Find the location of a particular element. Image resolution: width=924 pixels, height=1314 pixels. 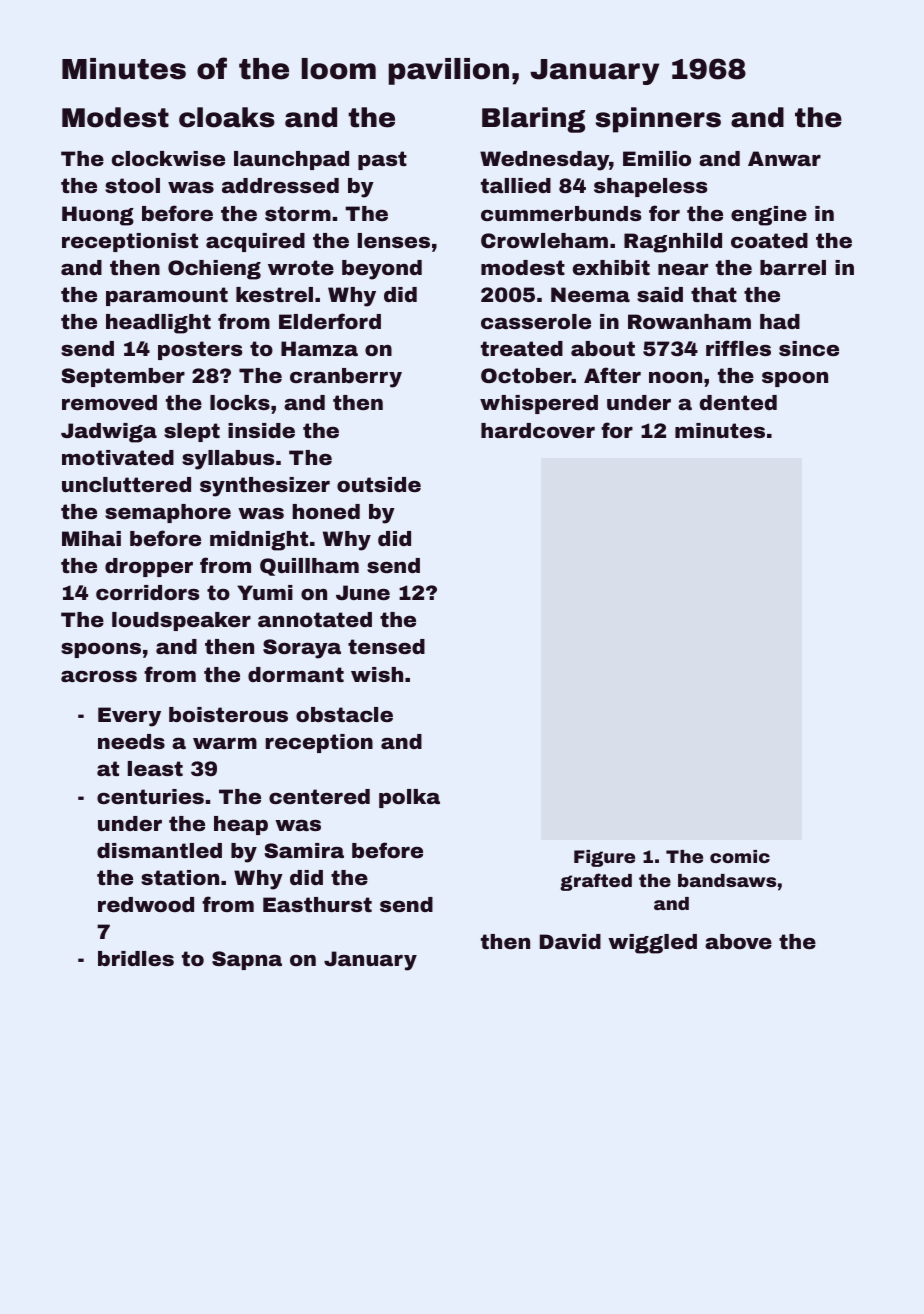

spinners is located at coordinates (658, 120).
